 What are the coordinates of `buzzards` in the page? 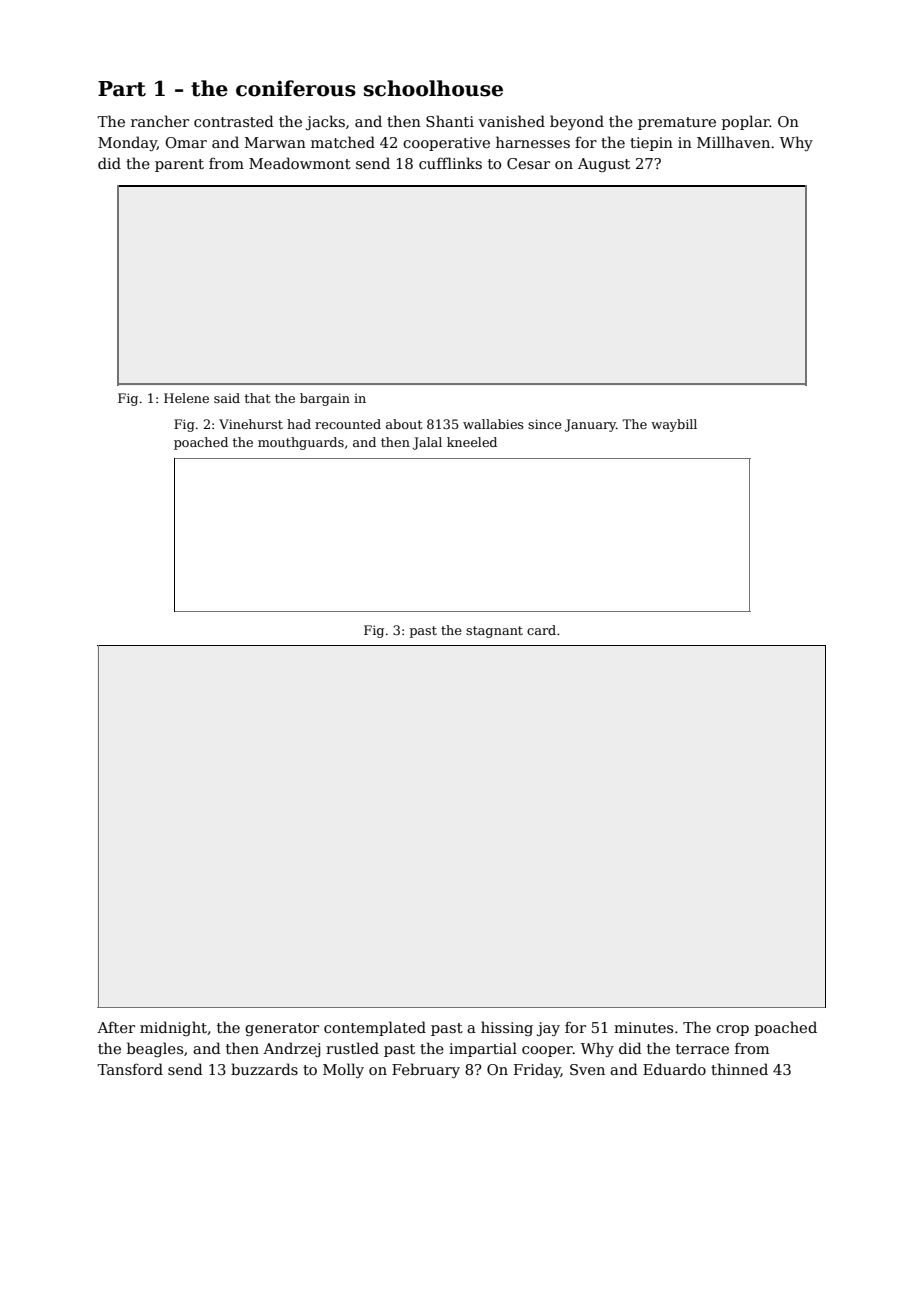 It's located at (264, 1069).
